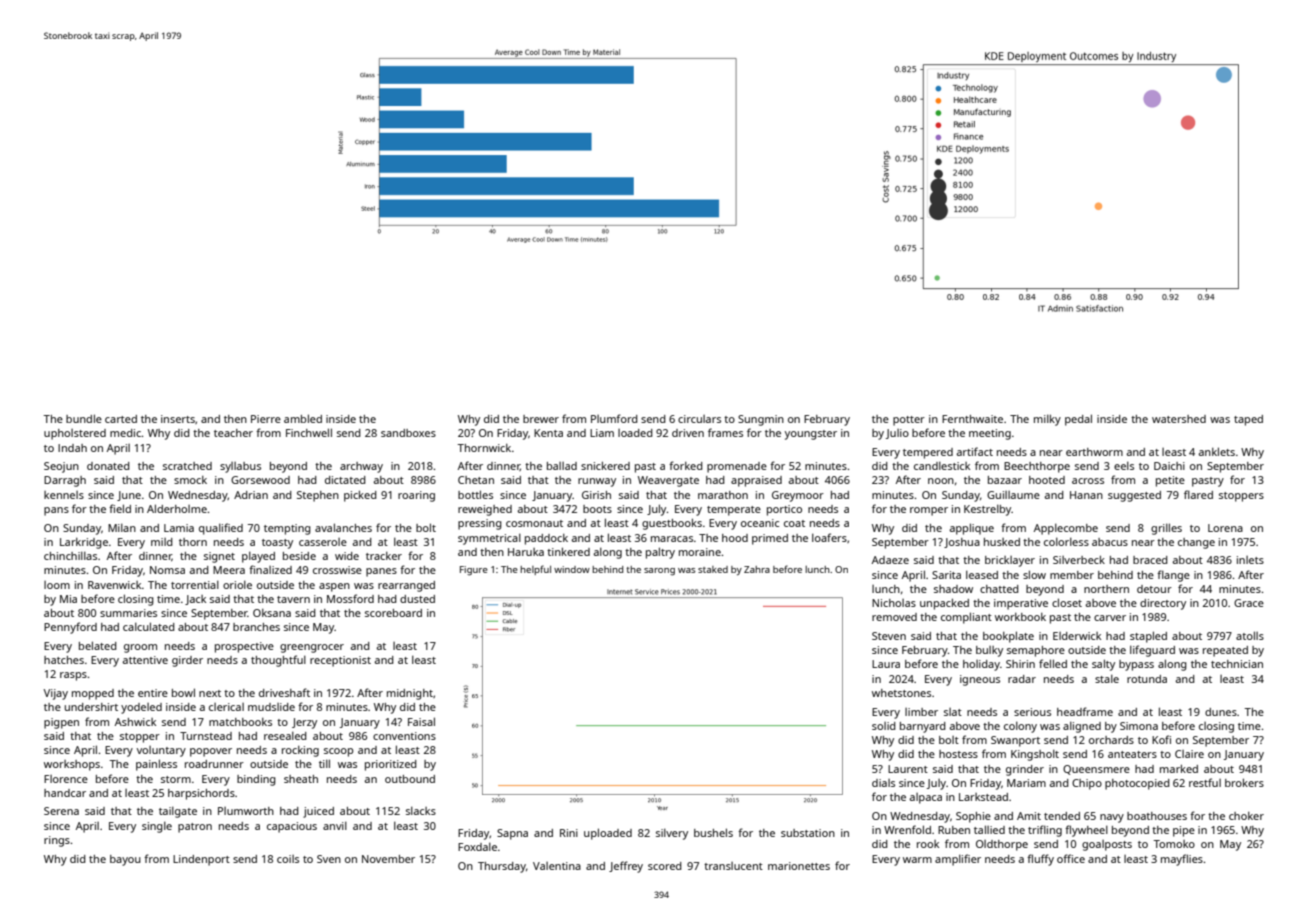 The height and width of the screenshot is (924, 1308). Describe the element at coordinates (541, 419) in the screenshot. I see `brewer` at that location.
